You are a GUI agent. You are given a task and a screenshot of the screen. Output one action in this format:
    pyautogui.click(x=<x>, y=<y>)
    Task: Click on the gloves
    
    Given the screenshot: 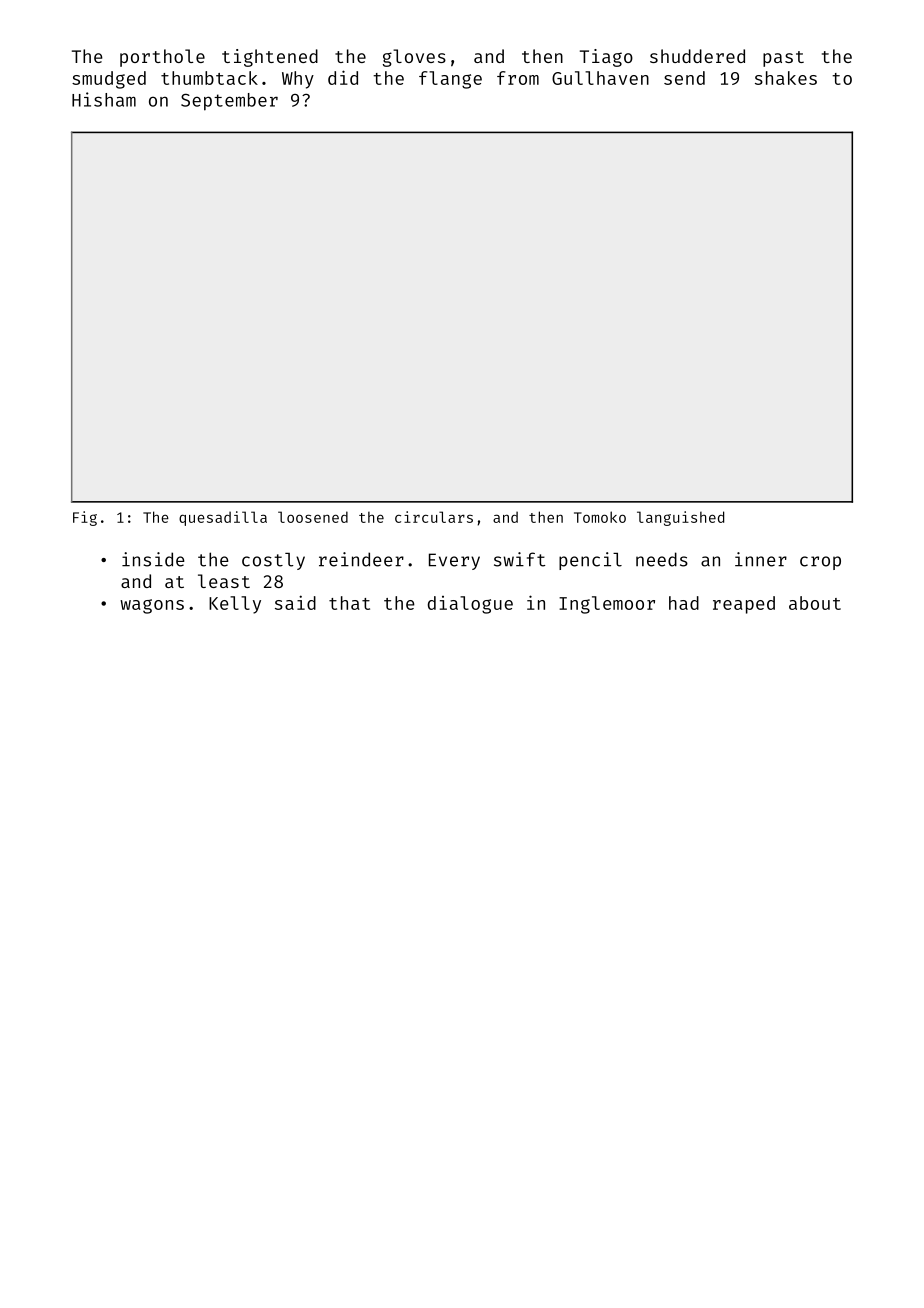 What is the action you would take?
    pyautogui.click(x=414, y=58)
